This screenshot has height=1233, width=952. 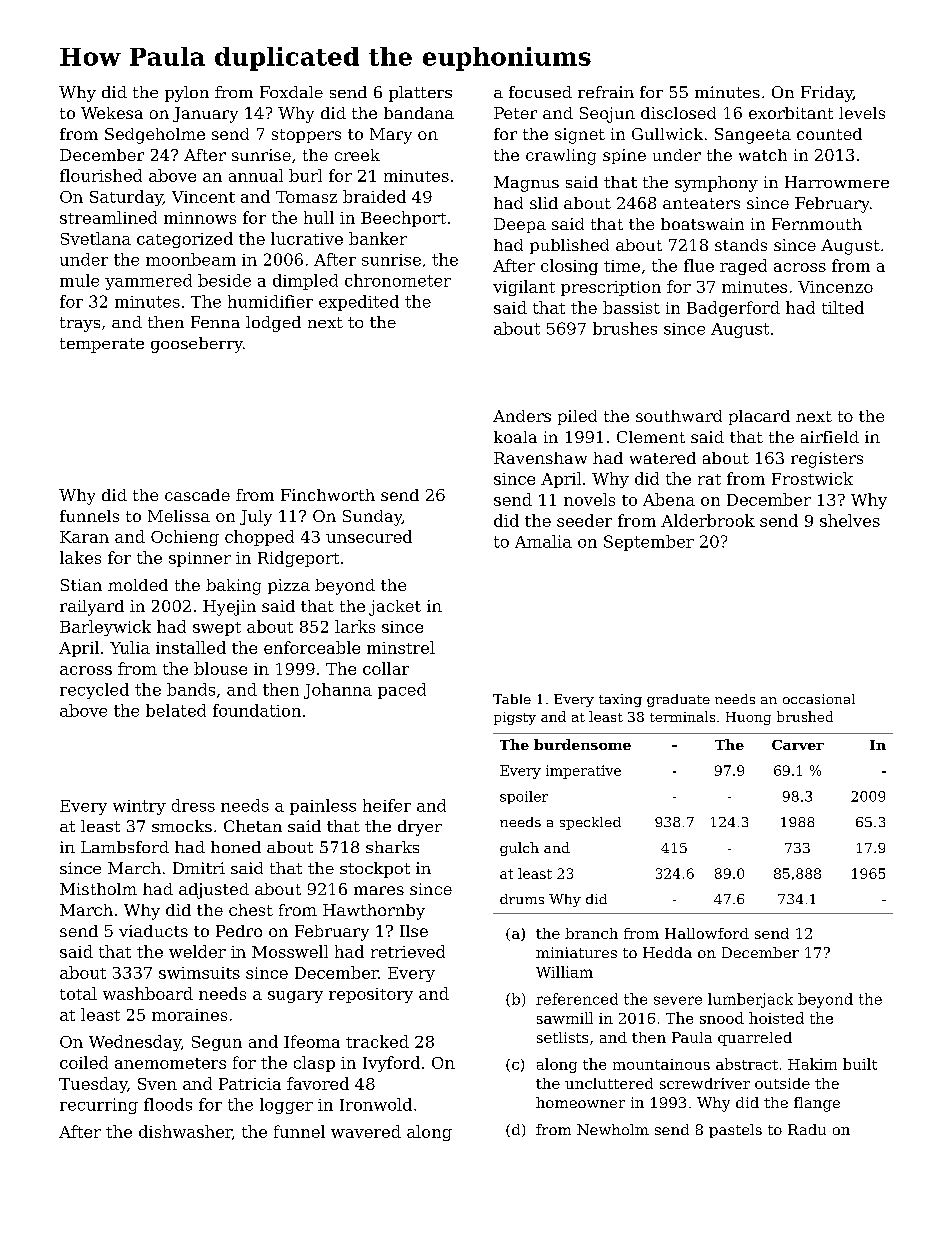 I want to click on dryer, so click(x=420, y=828).
